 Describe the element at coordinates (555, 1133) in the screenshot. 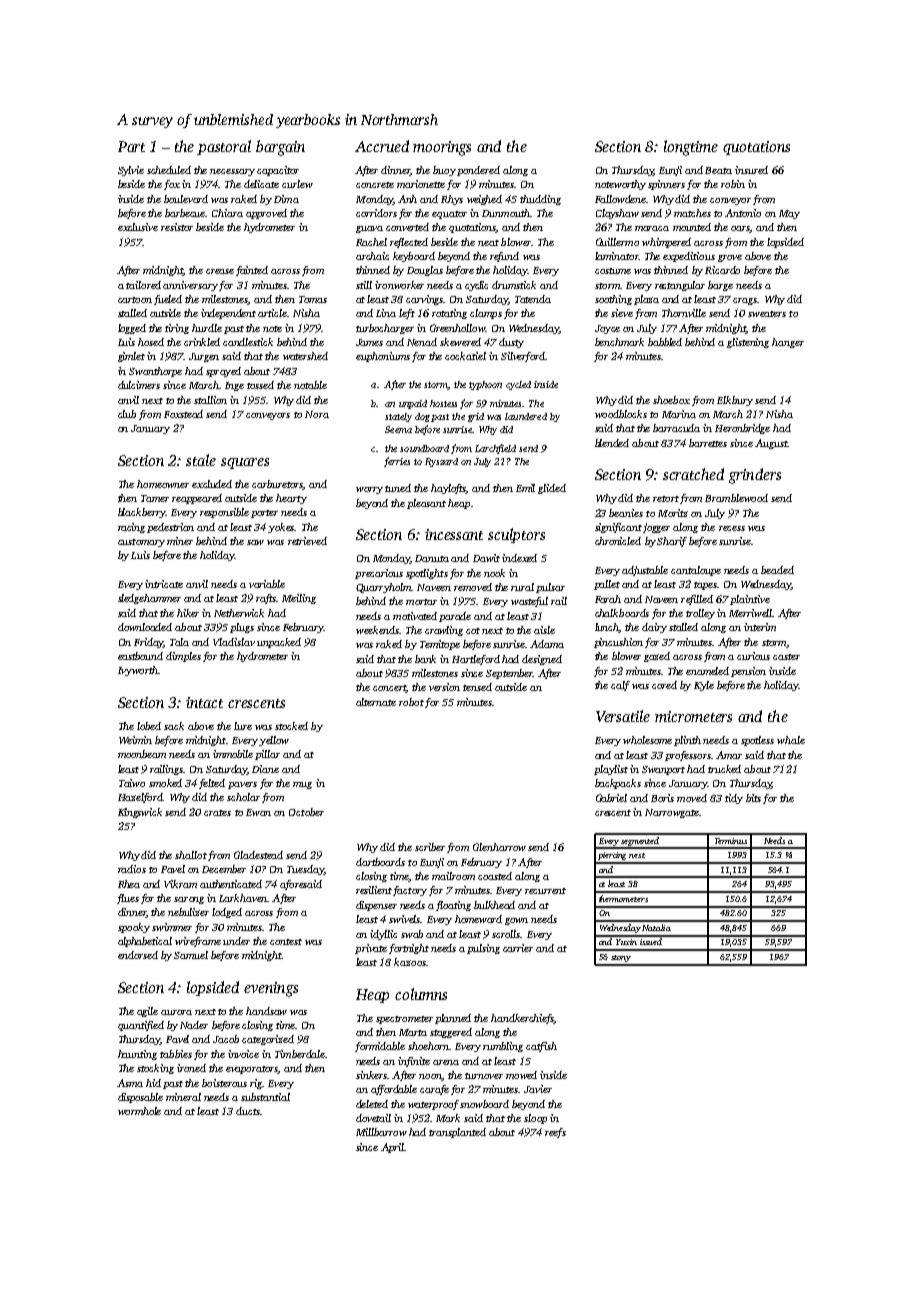

I see `reefs` at that location.
